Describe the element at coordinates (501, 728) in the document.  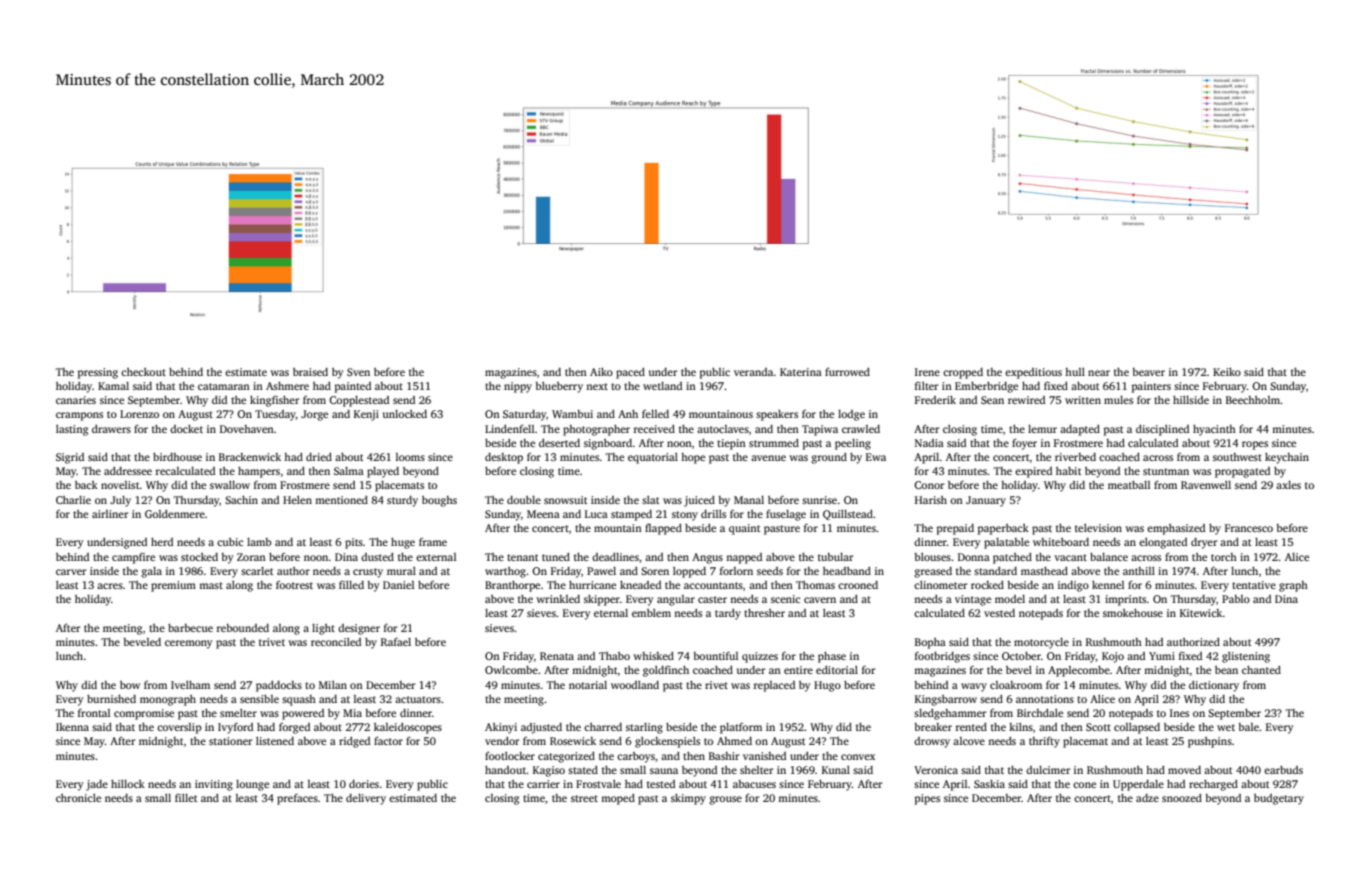
I see `Akinyi` at that location.
